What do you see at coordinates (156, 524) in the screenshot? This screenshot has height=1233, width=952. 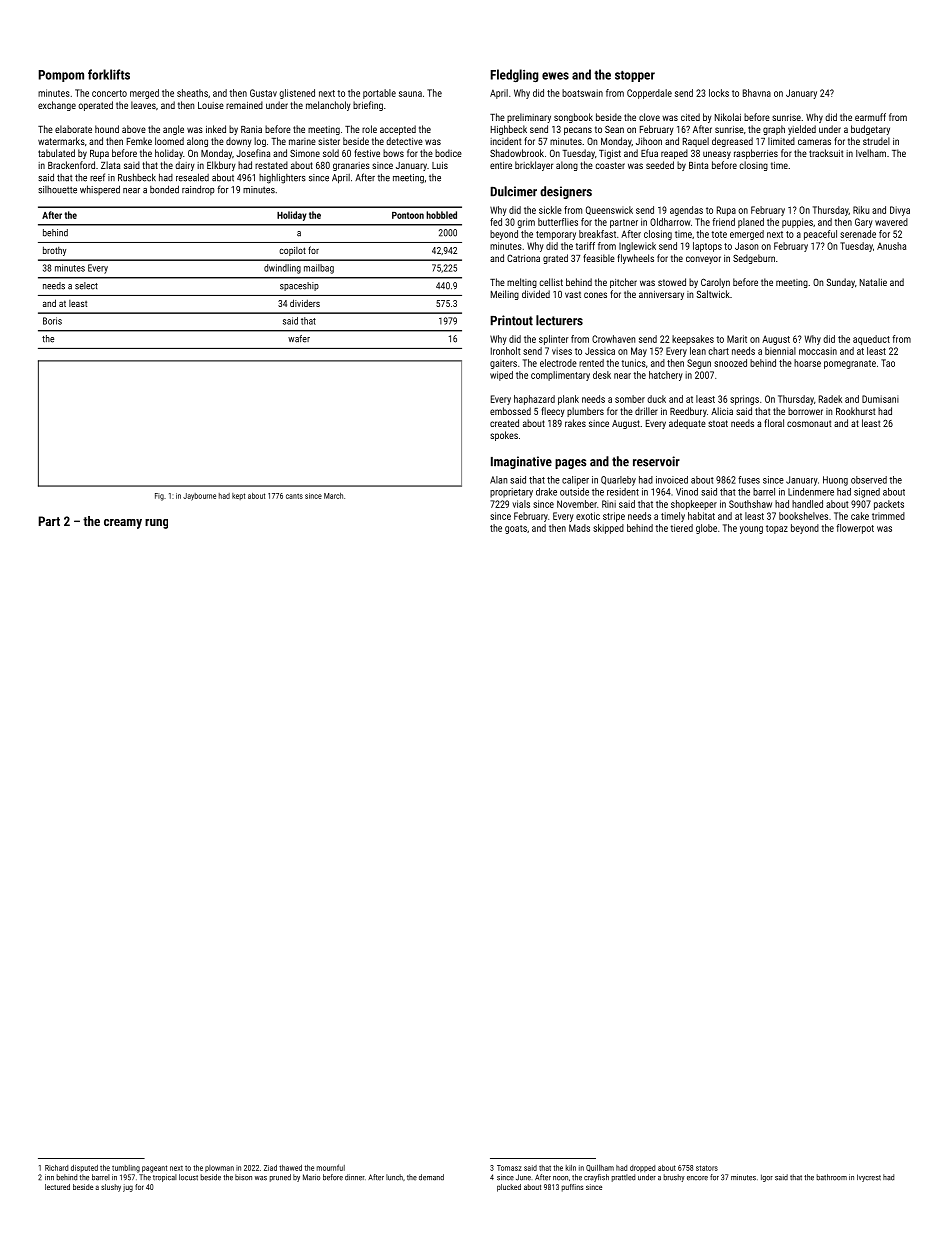 I see `rung` at bounding box center [156, 524].
